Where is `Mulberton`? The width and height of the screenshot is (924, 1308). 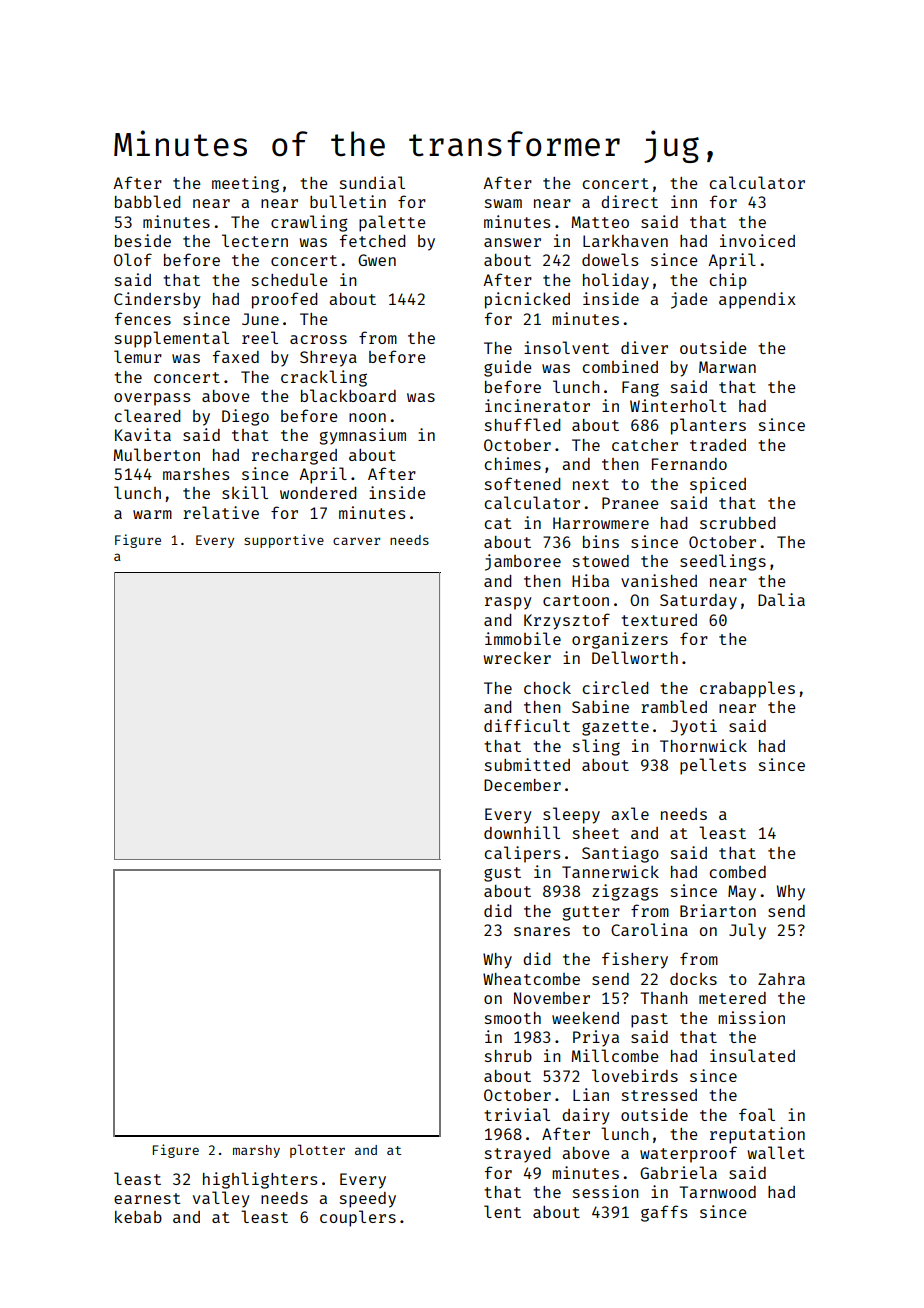 Mulberton is located at coordinates (157, 454).
